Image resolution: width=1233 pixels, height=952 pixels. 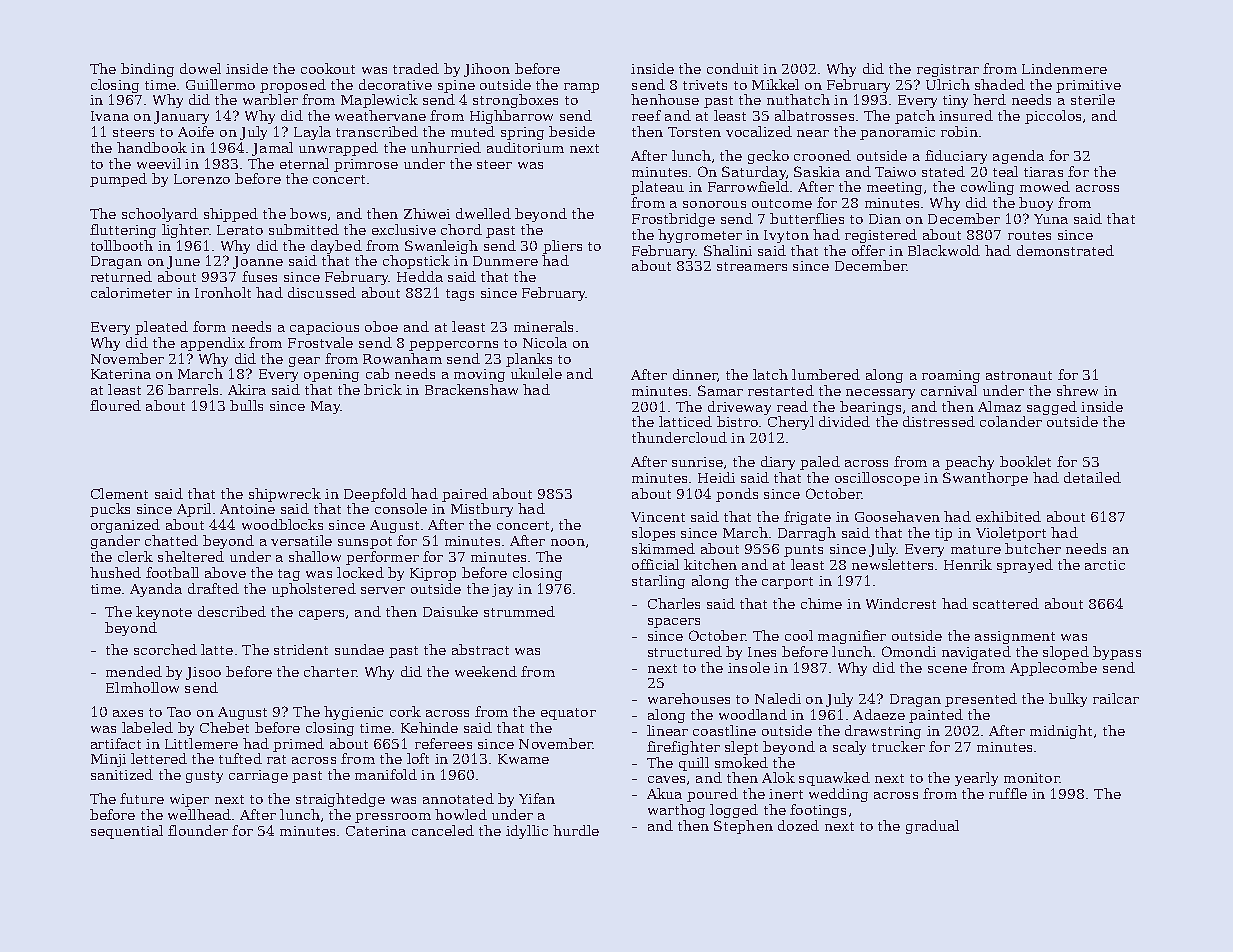 What do you see at coordinates (502, 590) in the image?
I see `jay` at bounding box center [502, 590].
